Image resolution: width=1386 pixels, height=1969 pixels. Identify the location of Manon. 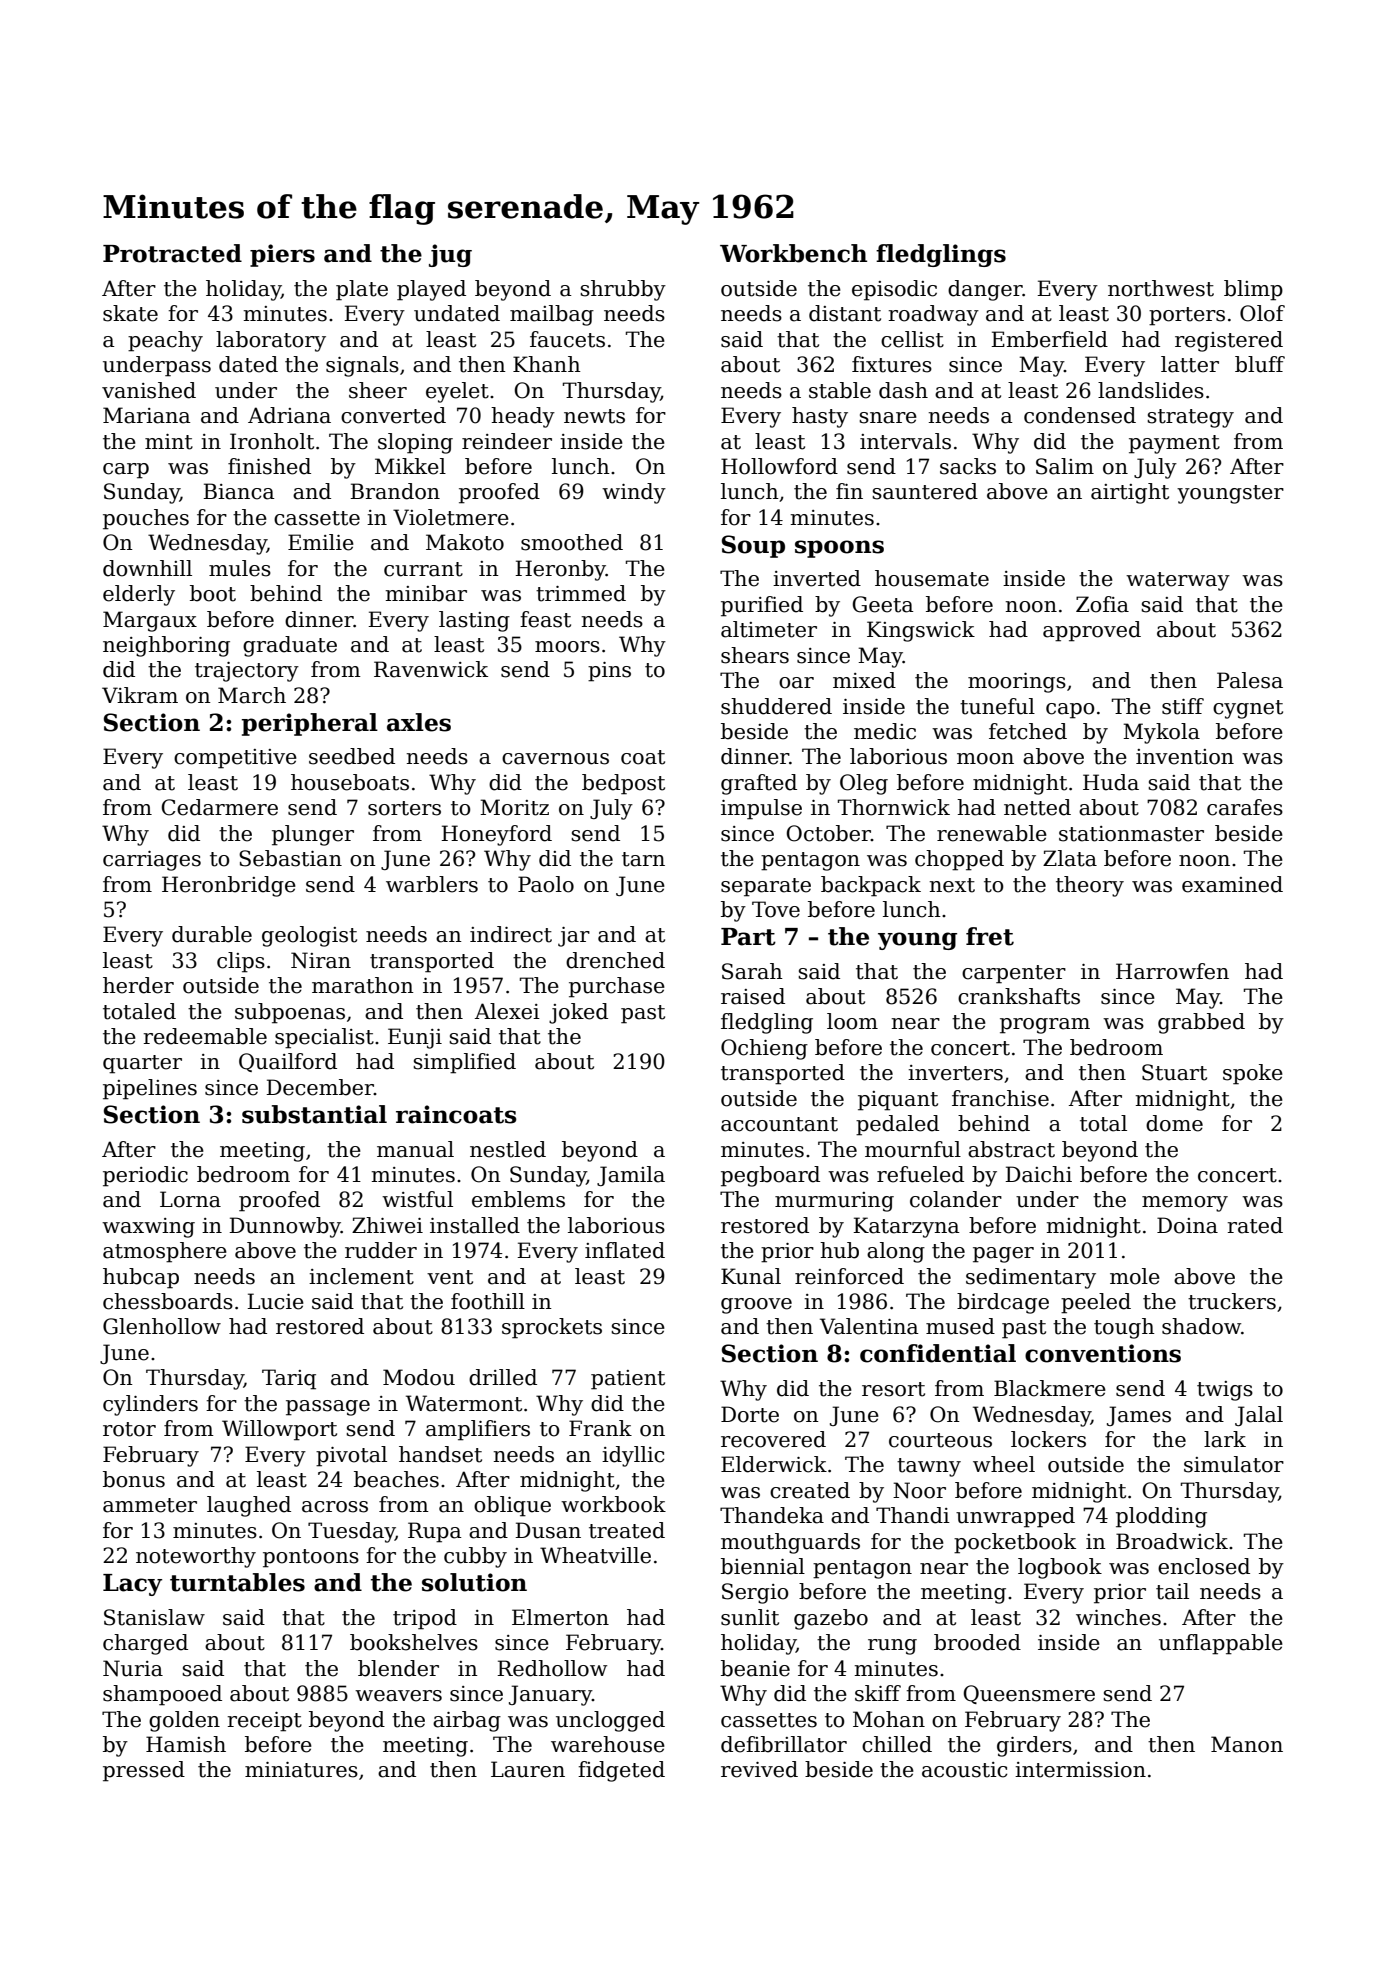
(1247, 1744).
